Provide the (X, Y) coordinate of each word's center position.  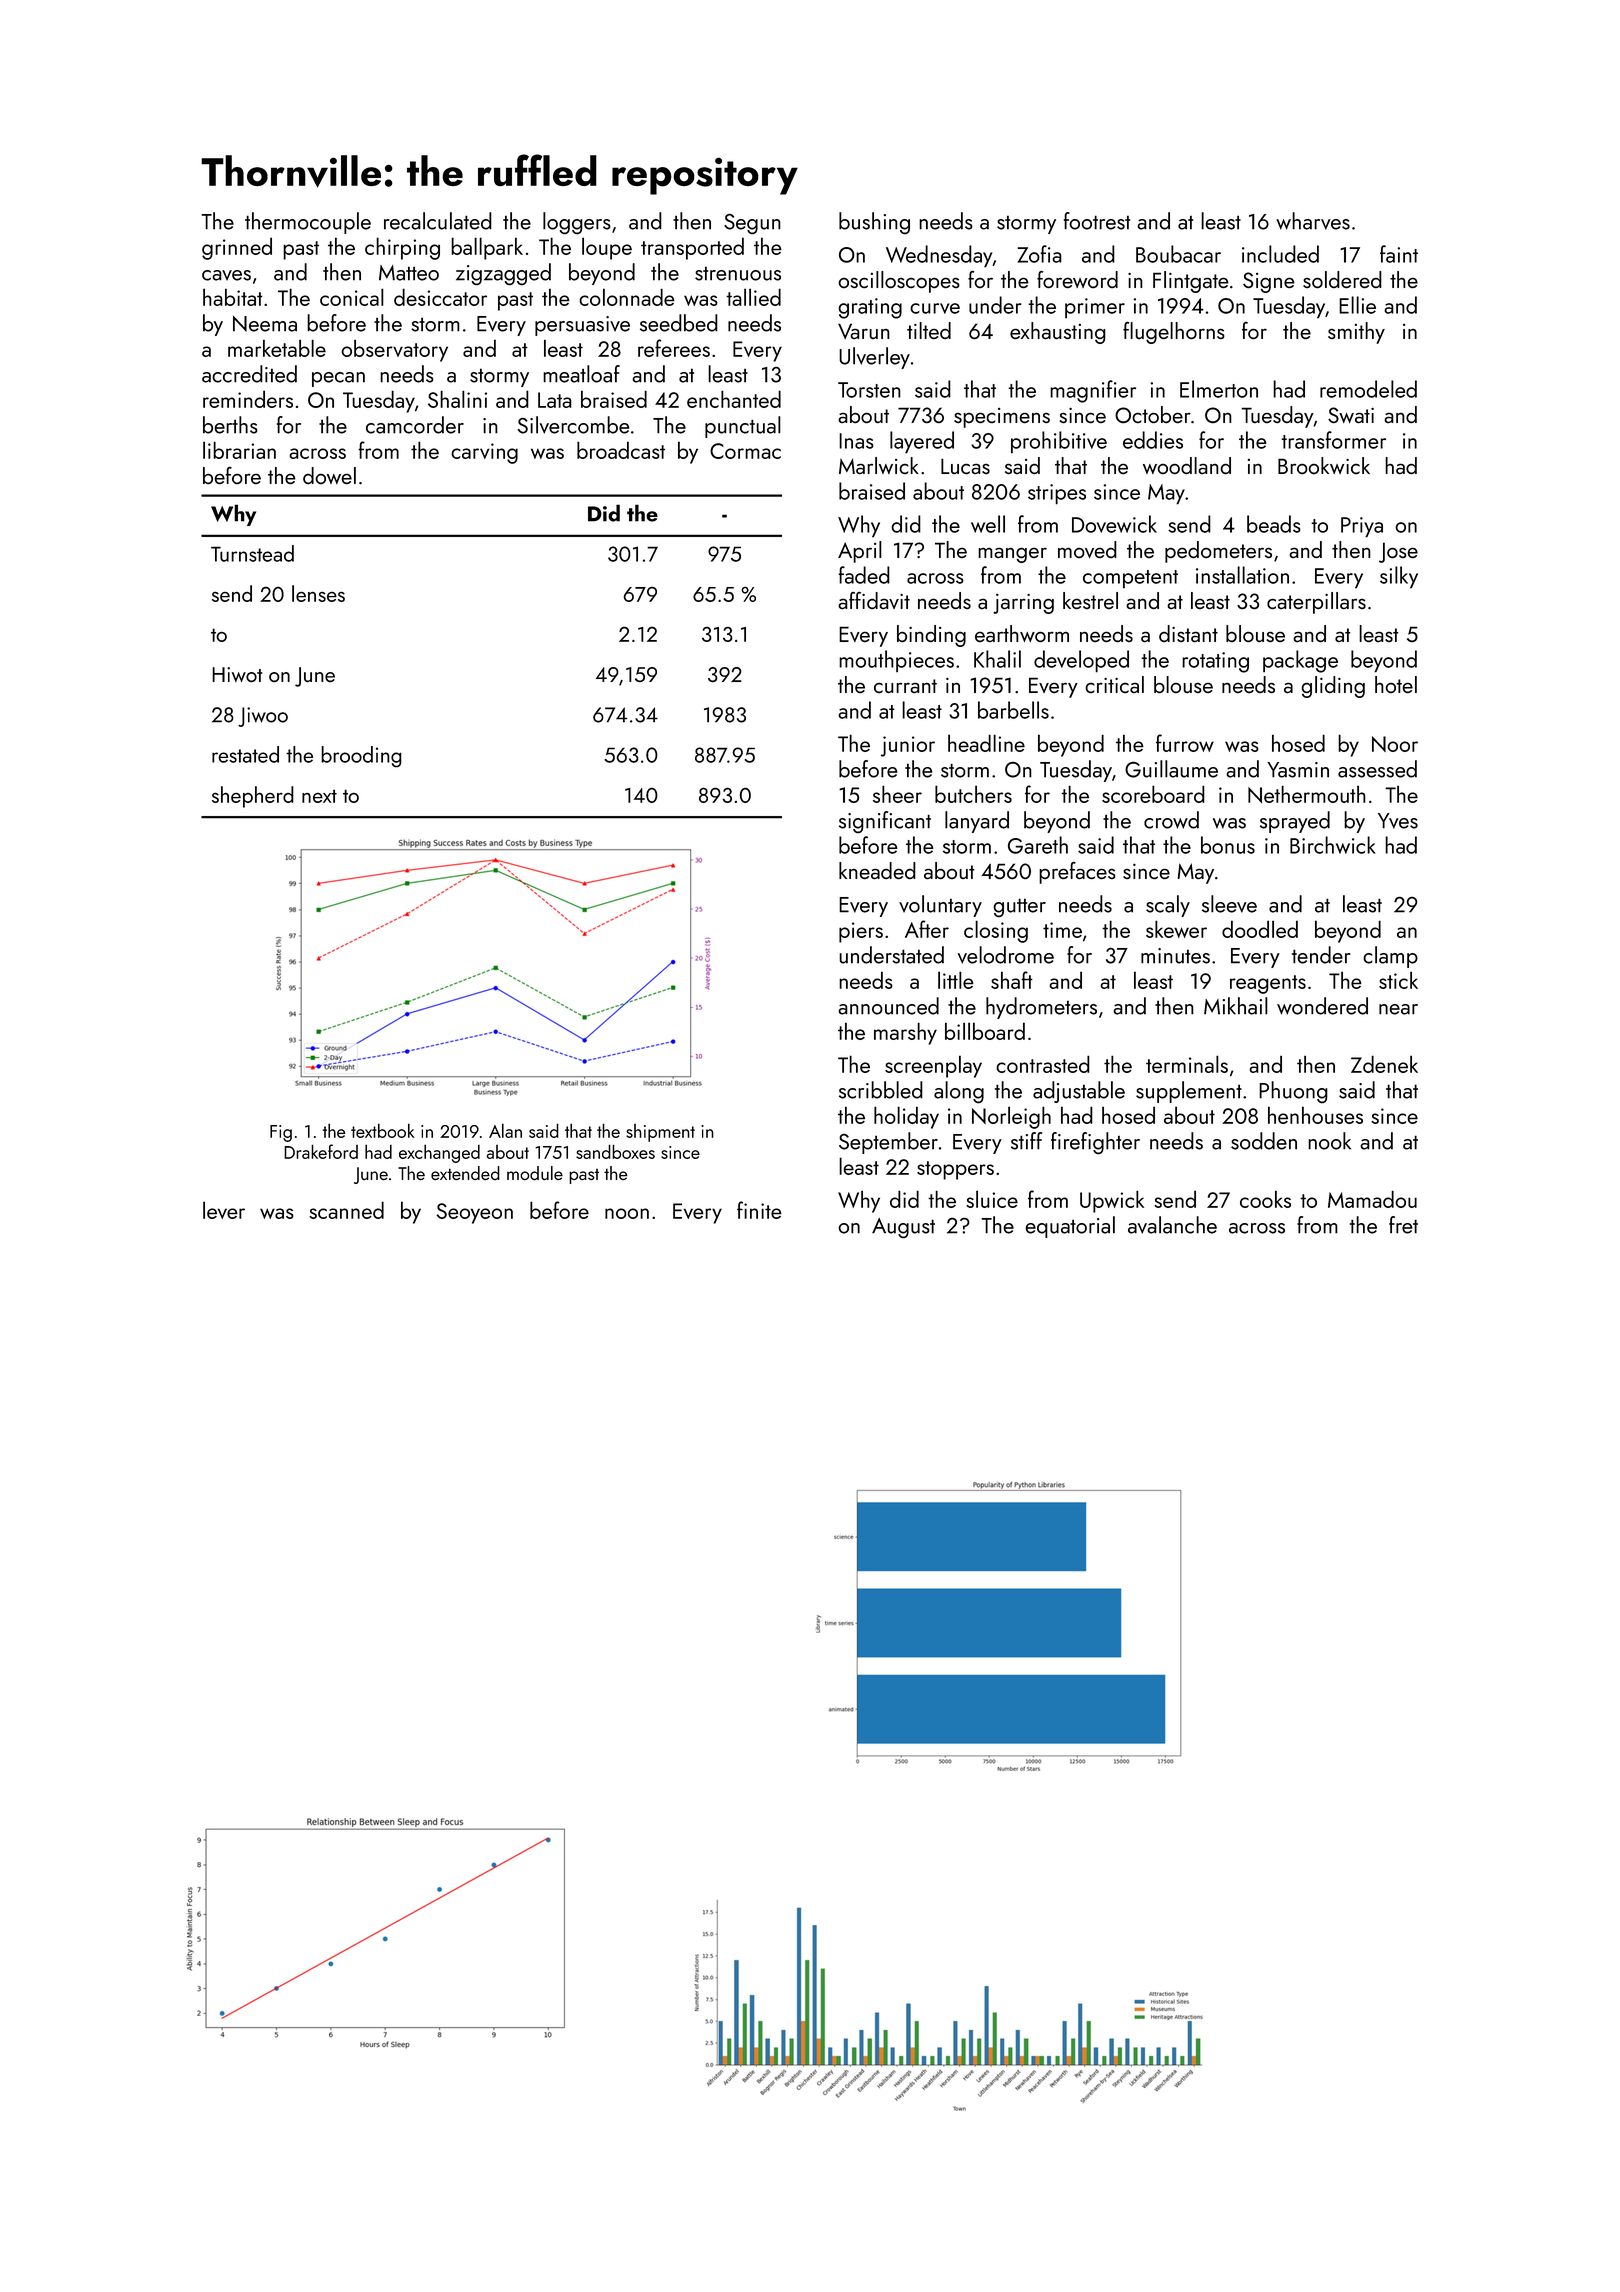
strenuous (738, 273)
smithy (1356, 333)
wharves (1313, 221)
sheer (897, 794)
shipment (660, 1133)
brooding (361, 756)
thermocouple (308, 223)
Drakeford (321, 1151)
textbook (383, 1130)
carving (484, 453)
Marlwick (879, 465)
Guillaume (1171, 769)
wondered (1322, 1006)
